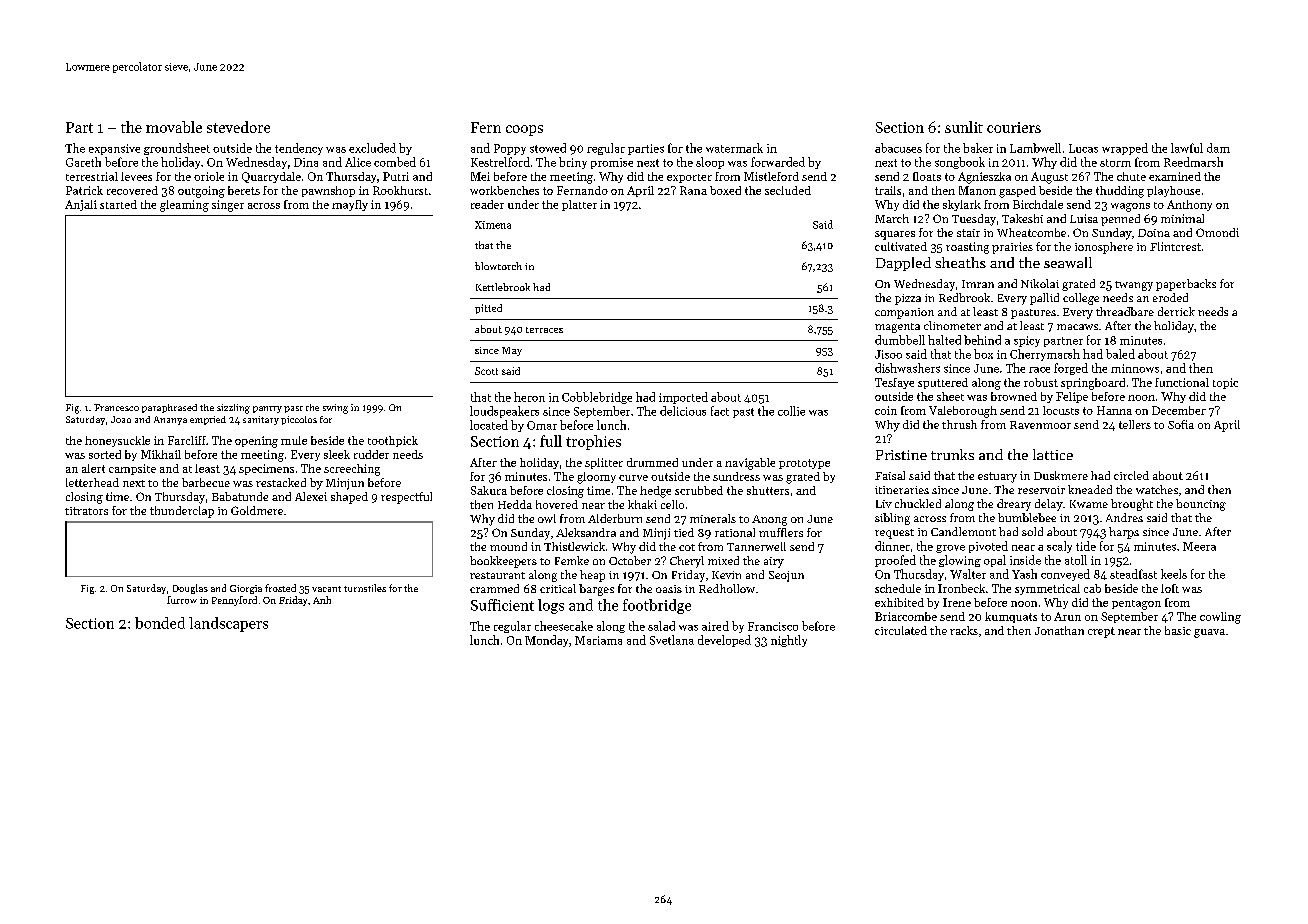 The image size is (1308, 924). What do you see at coordinates (280, 588) in the screenshot?
I see `frosted` at bounding box center [280, 588].
